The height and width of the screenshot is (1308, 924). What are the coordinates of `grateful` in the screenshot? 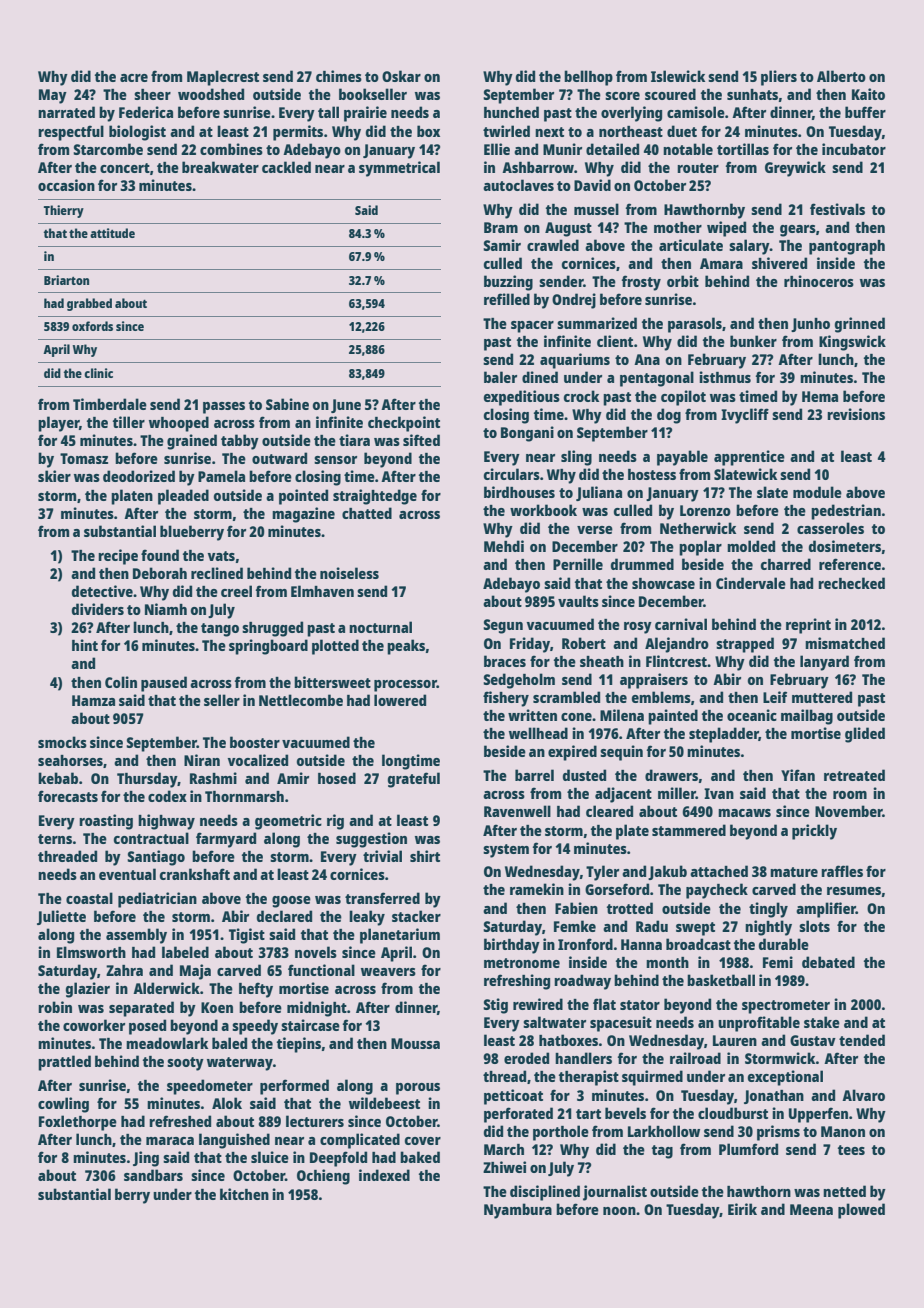 It's located at (414, 780).
